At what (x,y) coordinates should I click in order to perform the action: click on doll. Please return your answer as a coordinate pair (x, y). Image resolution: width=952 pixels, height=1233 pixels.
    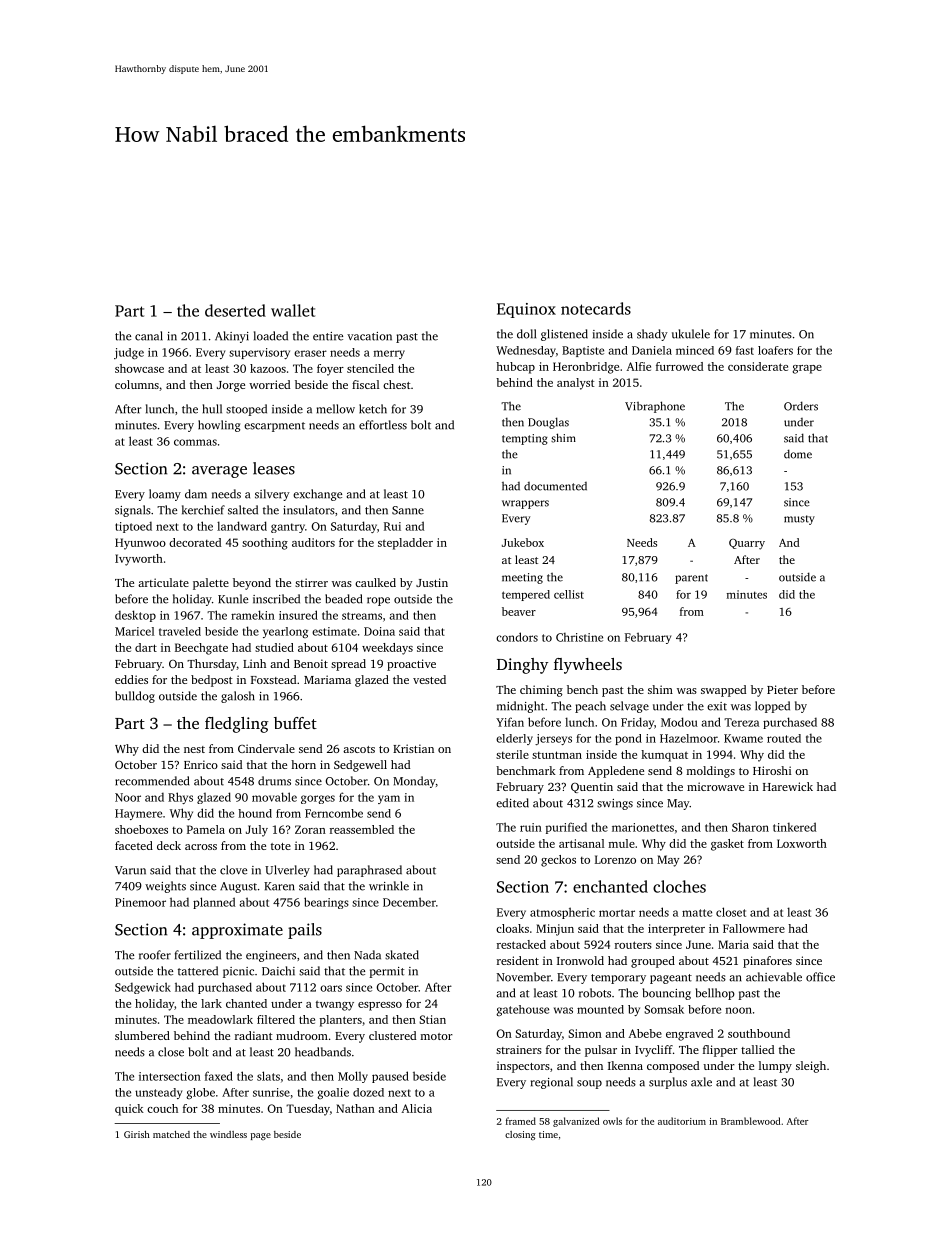
    Looking at the image, I should click on (526, 334).
